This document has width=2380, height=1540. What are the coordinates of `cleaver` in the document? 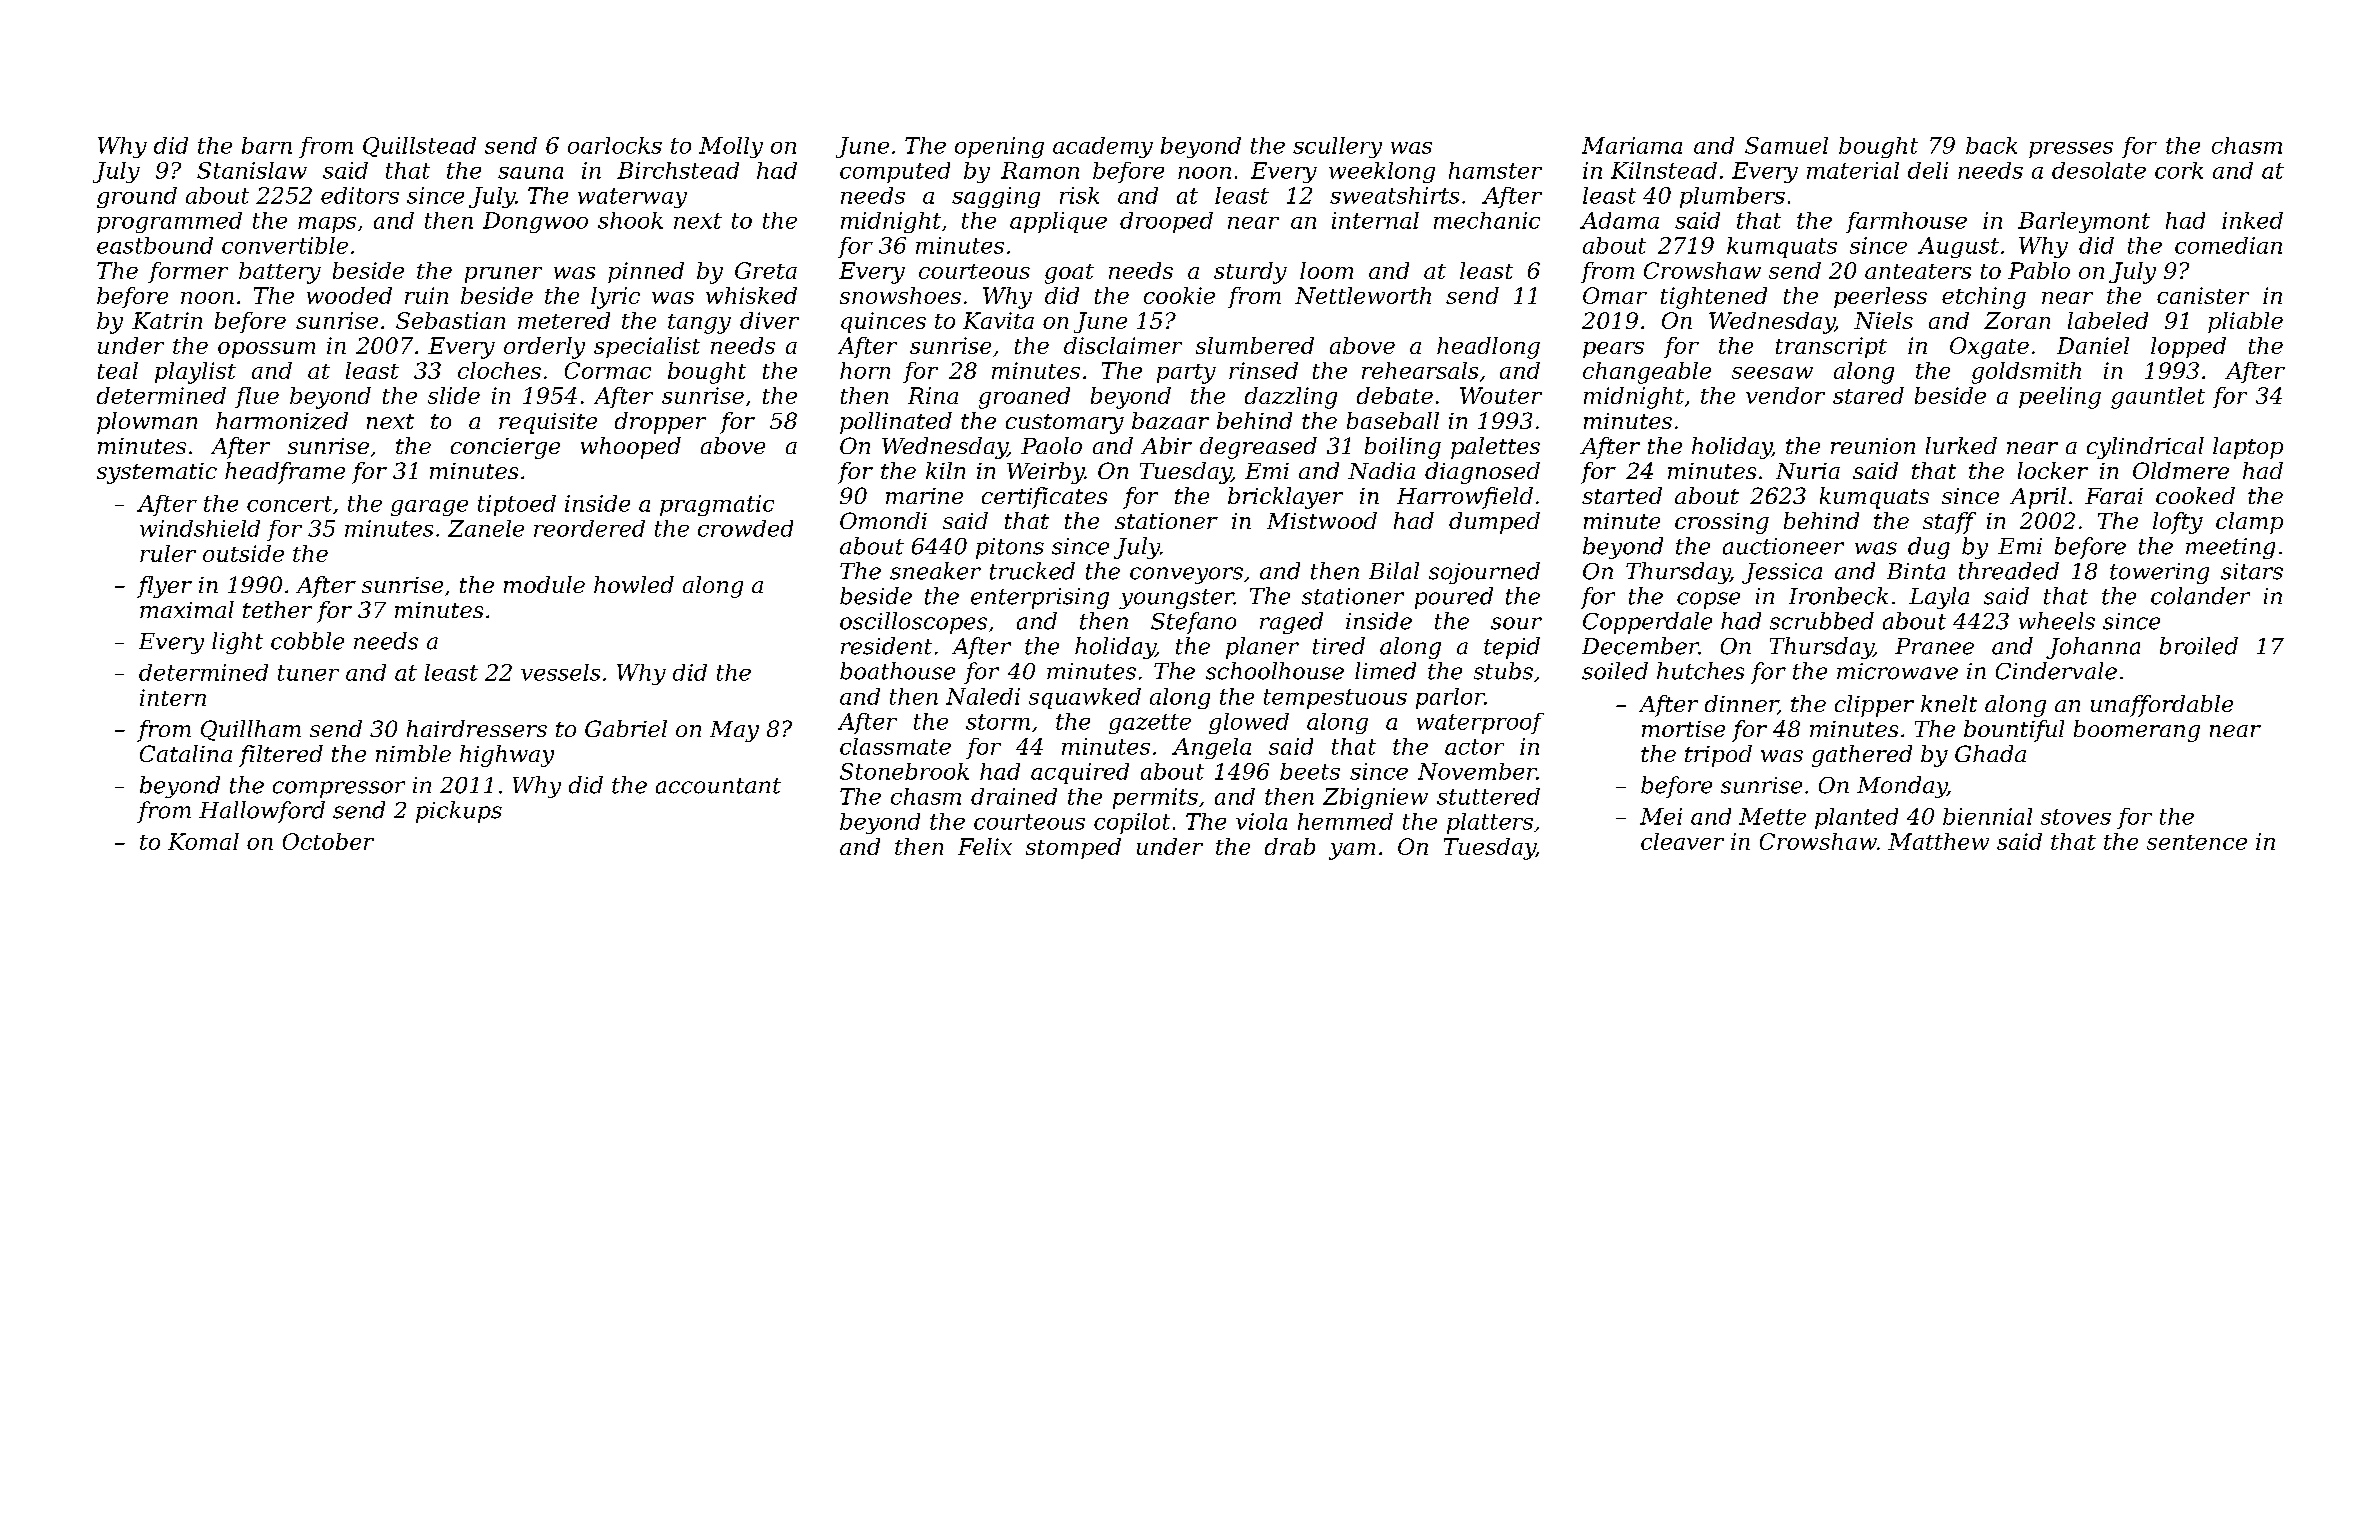 It's located at (1682, 841).
